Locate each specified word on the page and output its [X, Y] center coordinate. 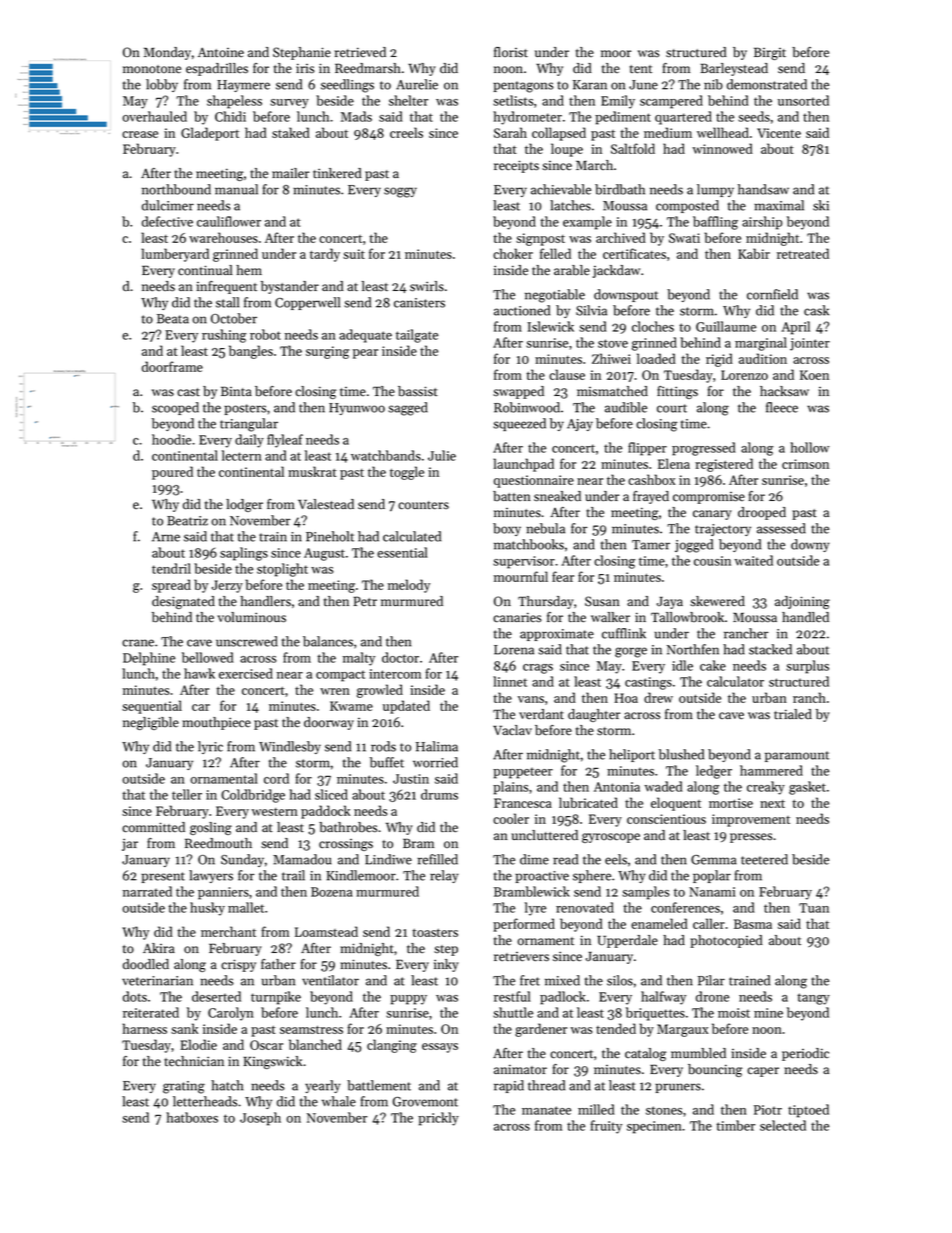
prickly [438, 1119]
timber [736, 1125]
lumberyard [175, 255]
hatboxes [192, 1117]
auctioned [522, 310]
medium [668, 132]
